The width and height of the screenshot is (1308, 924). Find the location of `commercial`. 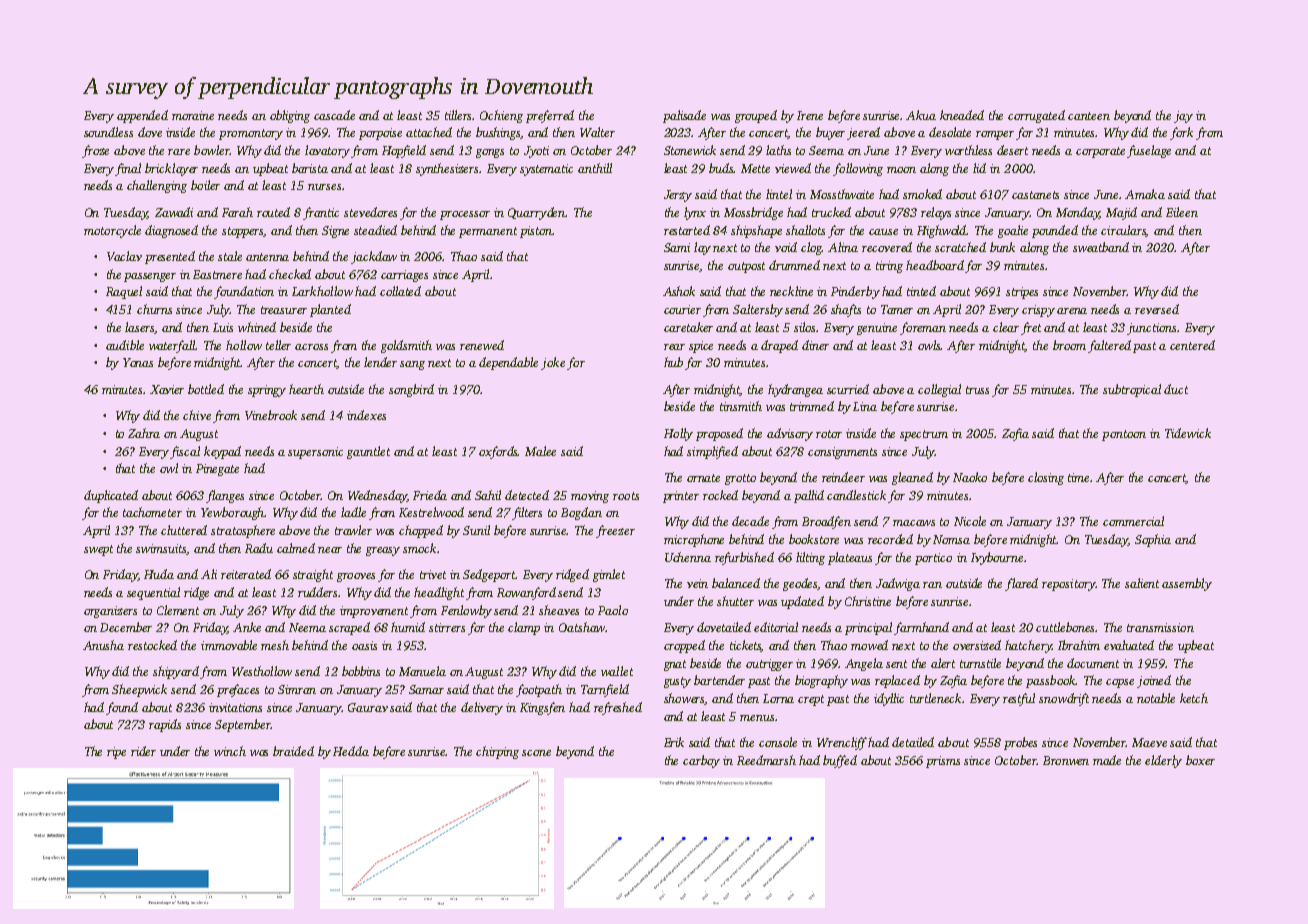

commercial is located at coordinates (1133, 521).
